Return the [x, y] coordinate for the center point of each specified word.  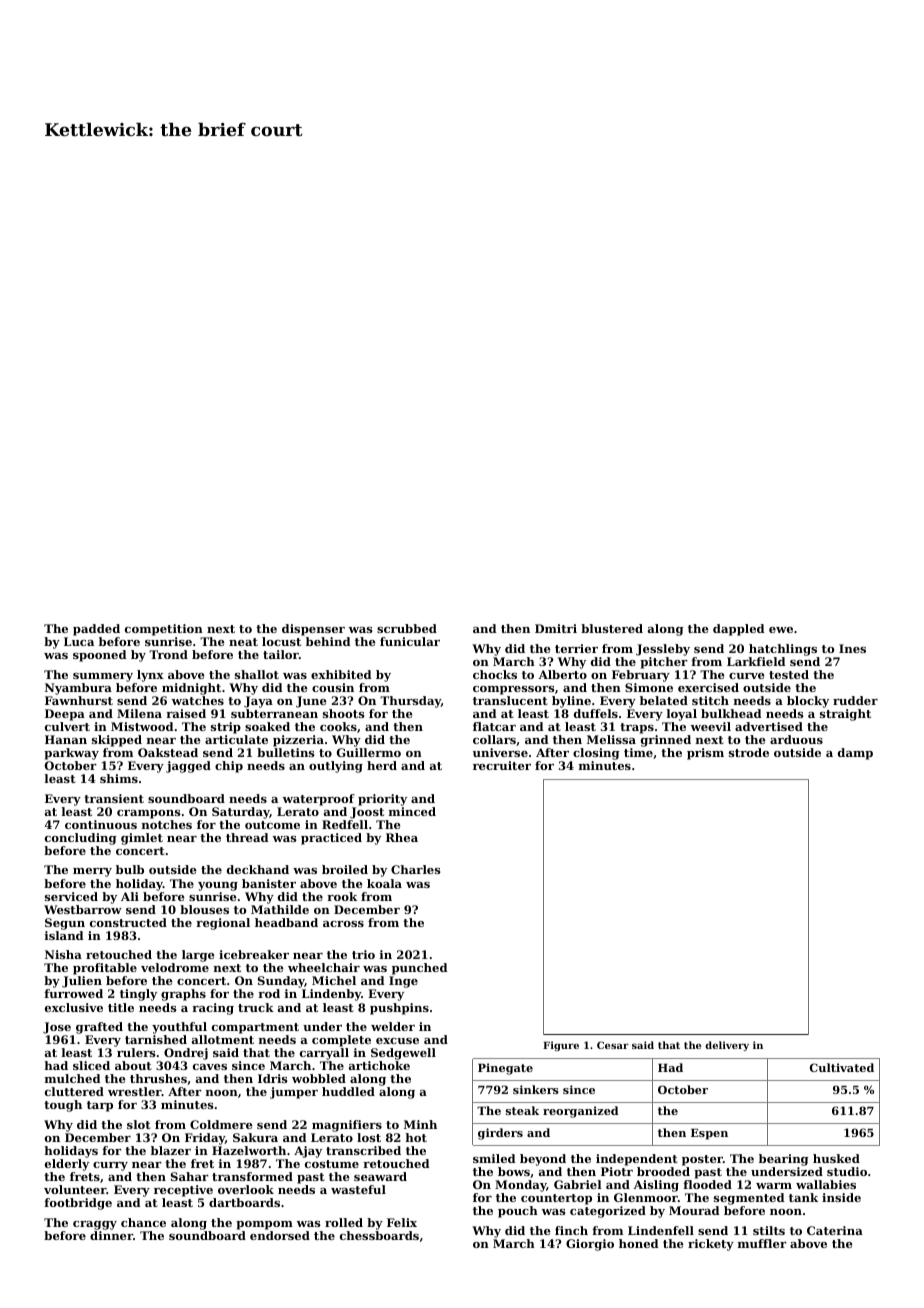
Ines [852, 648]
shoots [344, 713]
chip [229, 767]
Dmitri [556, 628]
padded [96, 630]
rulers [136, 1052]
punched [419, 969]
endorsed [280, 1235]
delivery [727, 1046]
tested [789, 674]
